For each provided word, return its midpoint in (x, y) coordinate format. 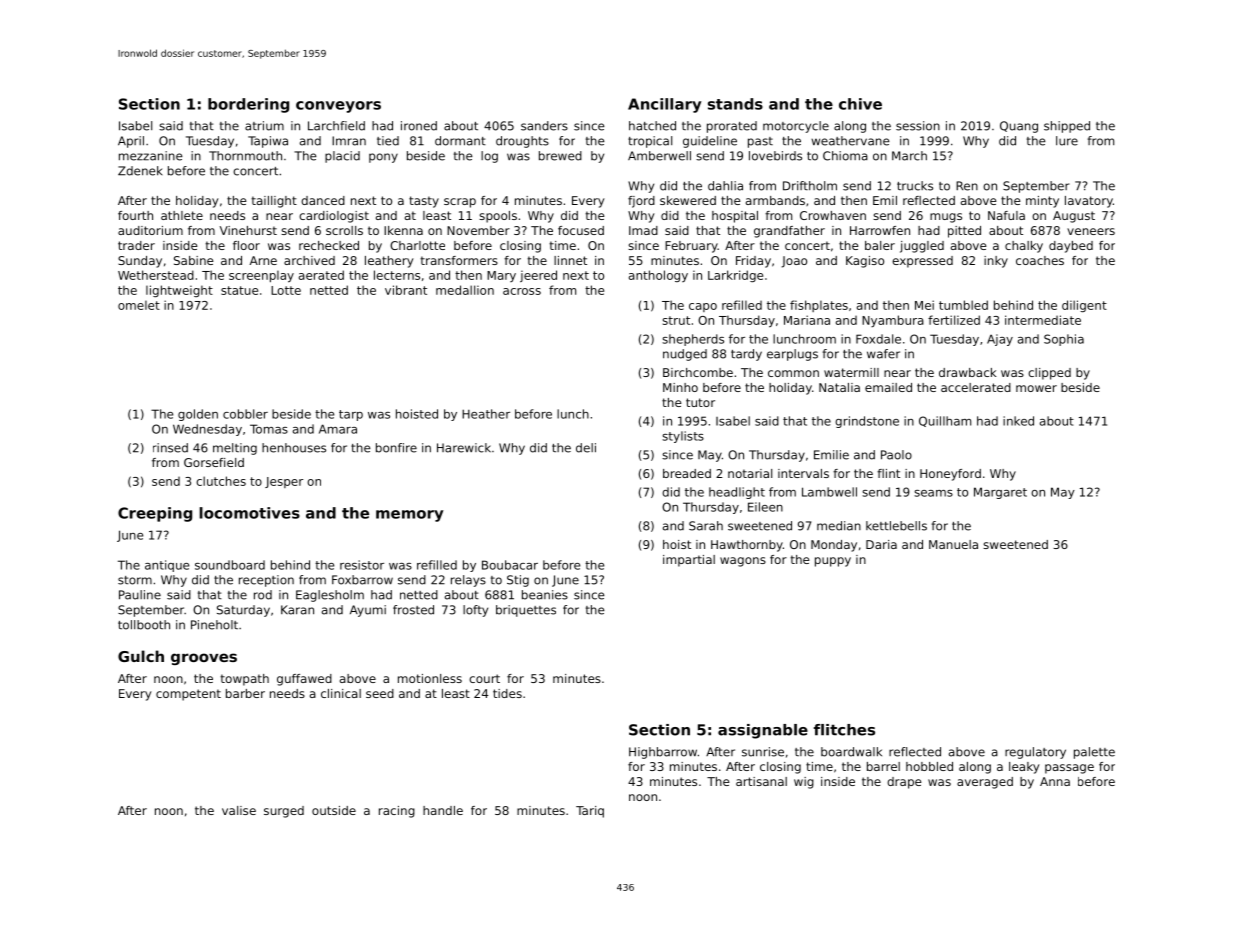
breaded (687, 473)
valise (239, 810)
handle (443, 810)
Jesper (284, 482)
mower (1036, 388)
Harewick (464, 448)
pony (383, 158)
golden (198, 415)
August (1074, 217)
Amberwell (659, 156)
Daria (881, 544)
